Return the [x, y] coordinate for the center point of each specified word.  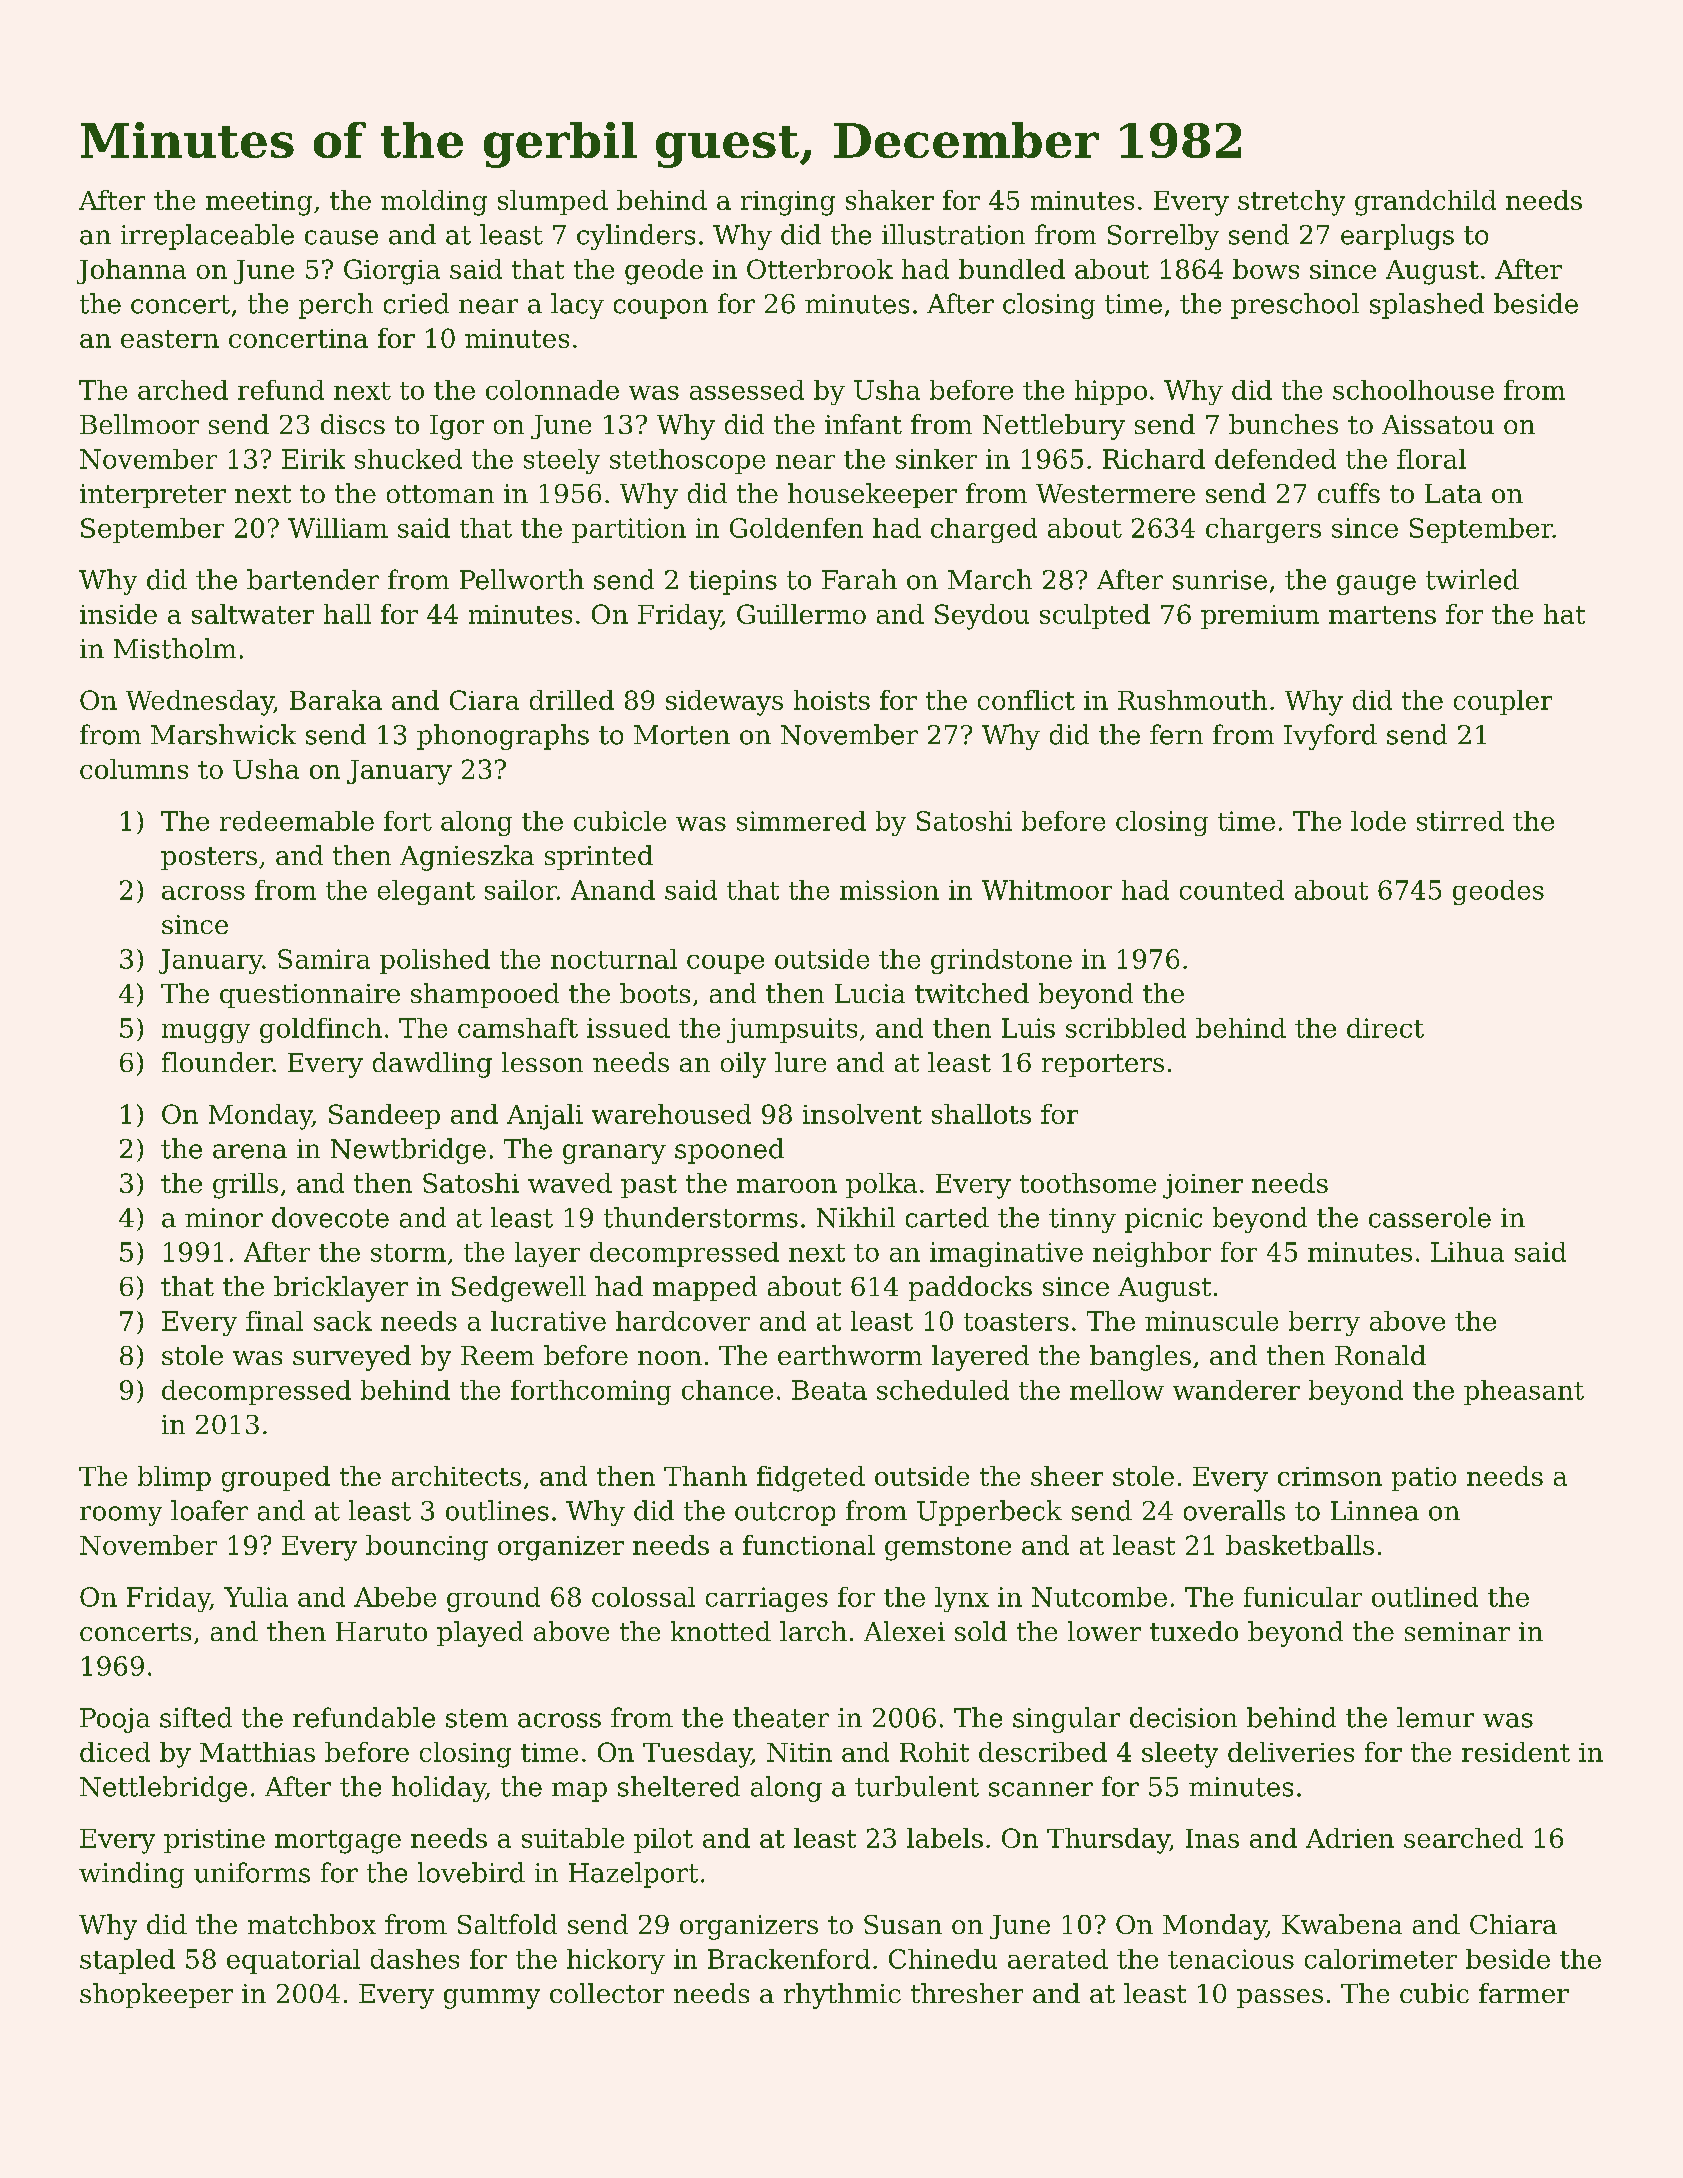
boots [655, 993]
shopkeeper [156, 1995]
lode [1378, 821]
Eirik [313, 459]
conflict [1026, 700]
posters [209, 858]
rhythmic [842, 1996]
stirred [1460, 821]
